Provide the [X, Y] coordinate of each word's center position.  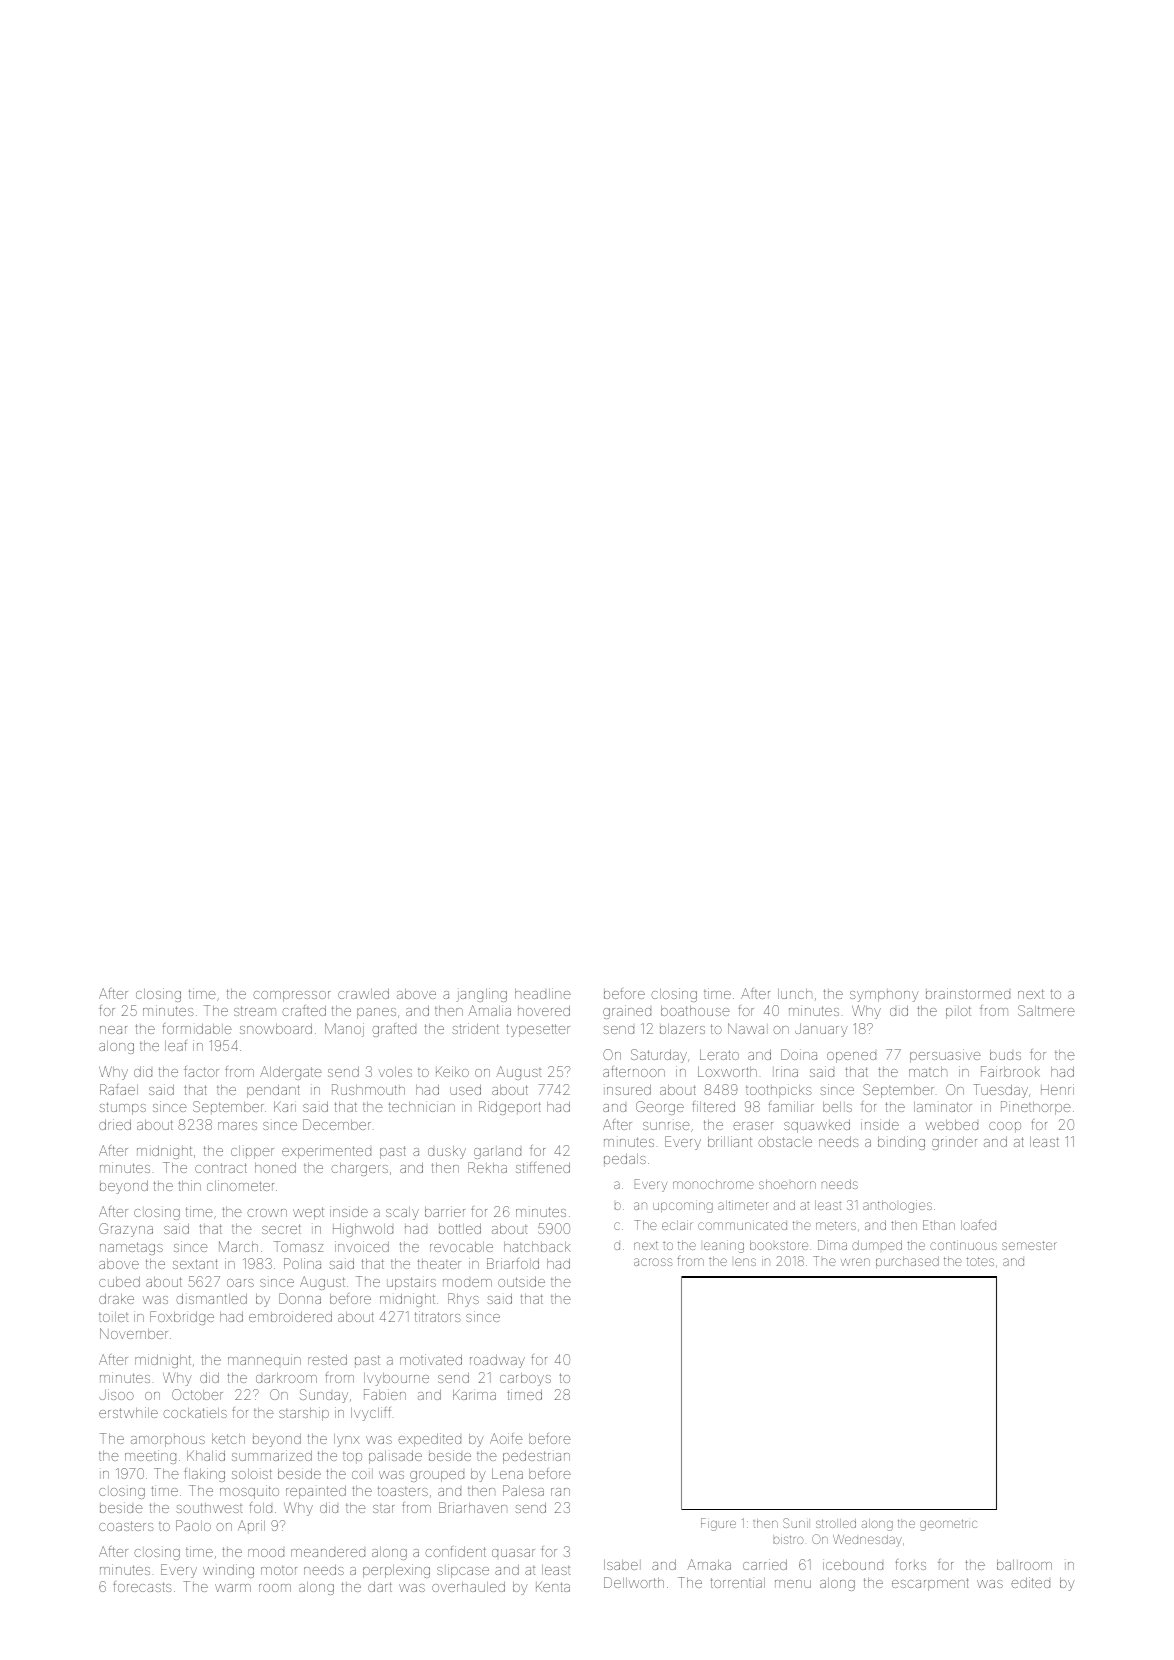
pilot [958, 1012]
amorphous [168, 1440]
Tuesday [1000, 1091]
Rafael [119, 1089]
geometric [948, 1525]
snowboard [276, 1028]
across [653, 1262]
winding [228, 1571]
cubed [119, 1281]
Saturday [659, 1056]
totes [980, 1261]
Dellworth [634, 1582]
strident [475, 1028]
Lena [507, 1473]
